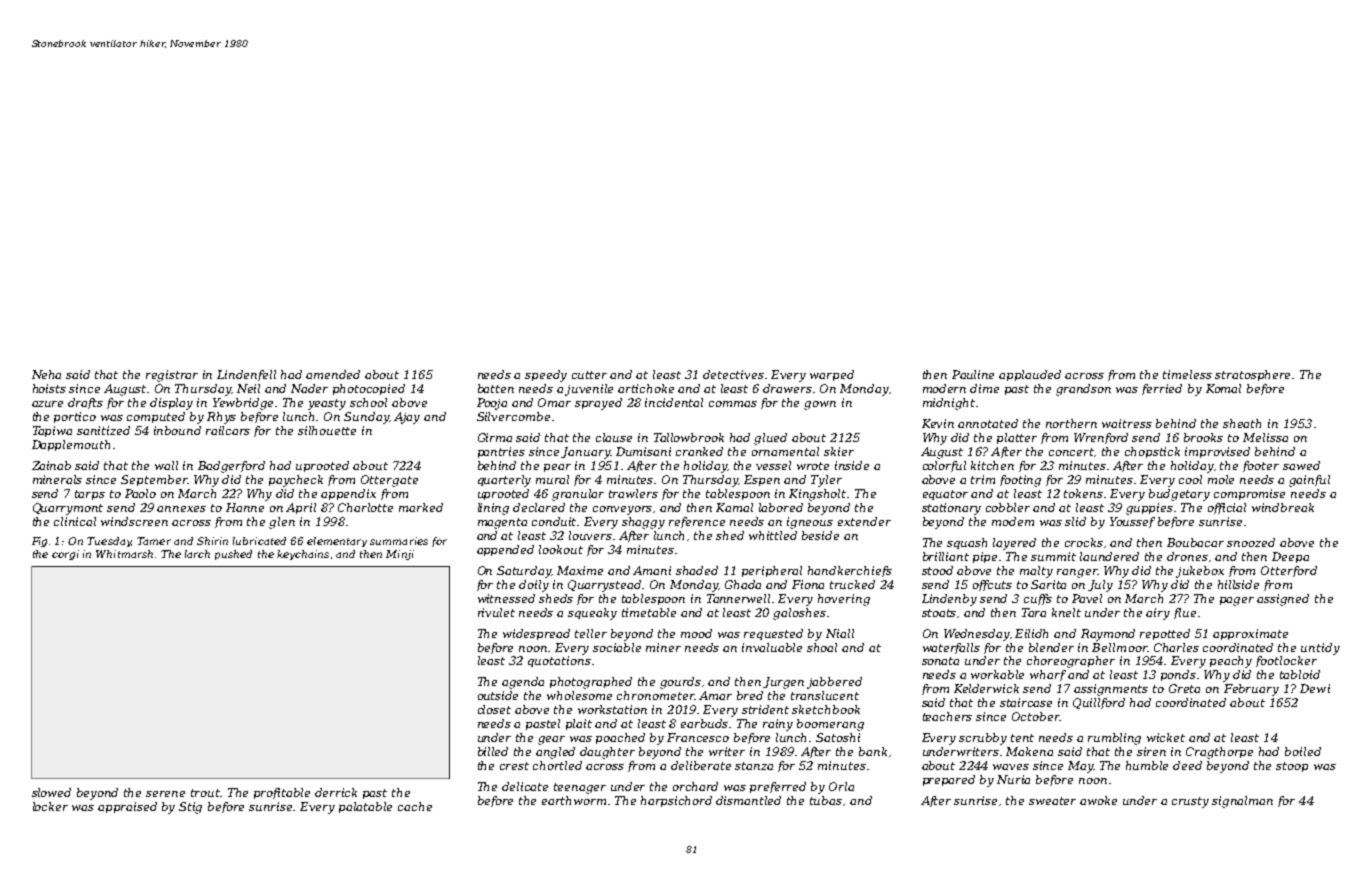 The image size is (1372, 887). I want to click on glen, so click(282, 523).
